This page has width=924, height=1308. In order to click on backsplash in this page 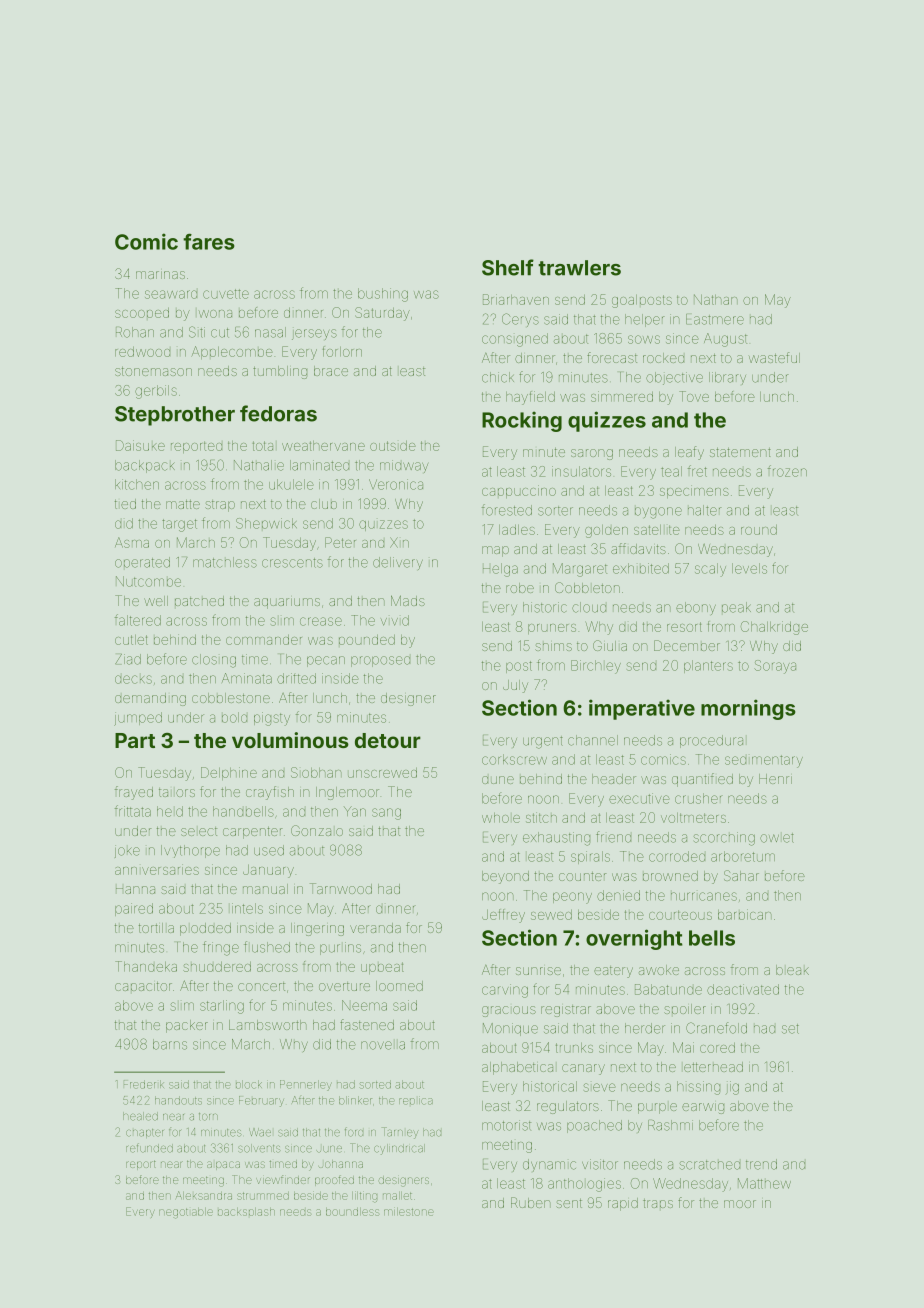, I will do `click(246, 1212)`.
